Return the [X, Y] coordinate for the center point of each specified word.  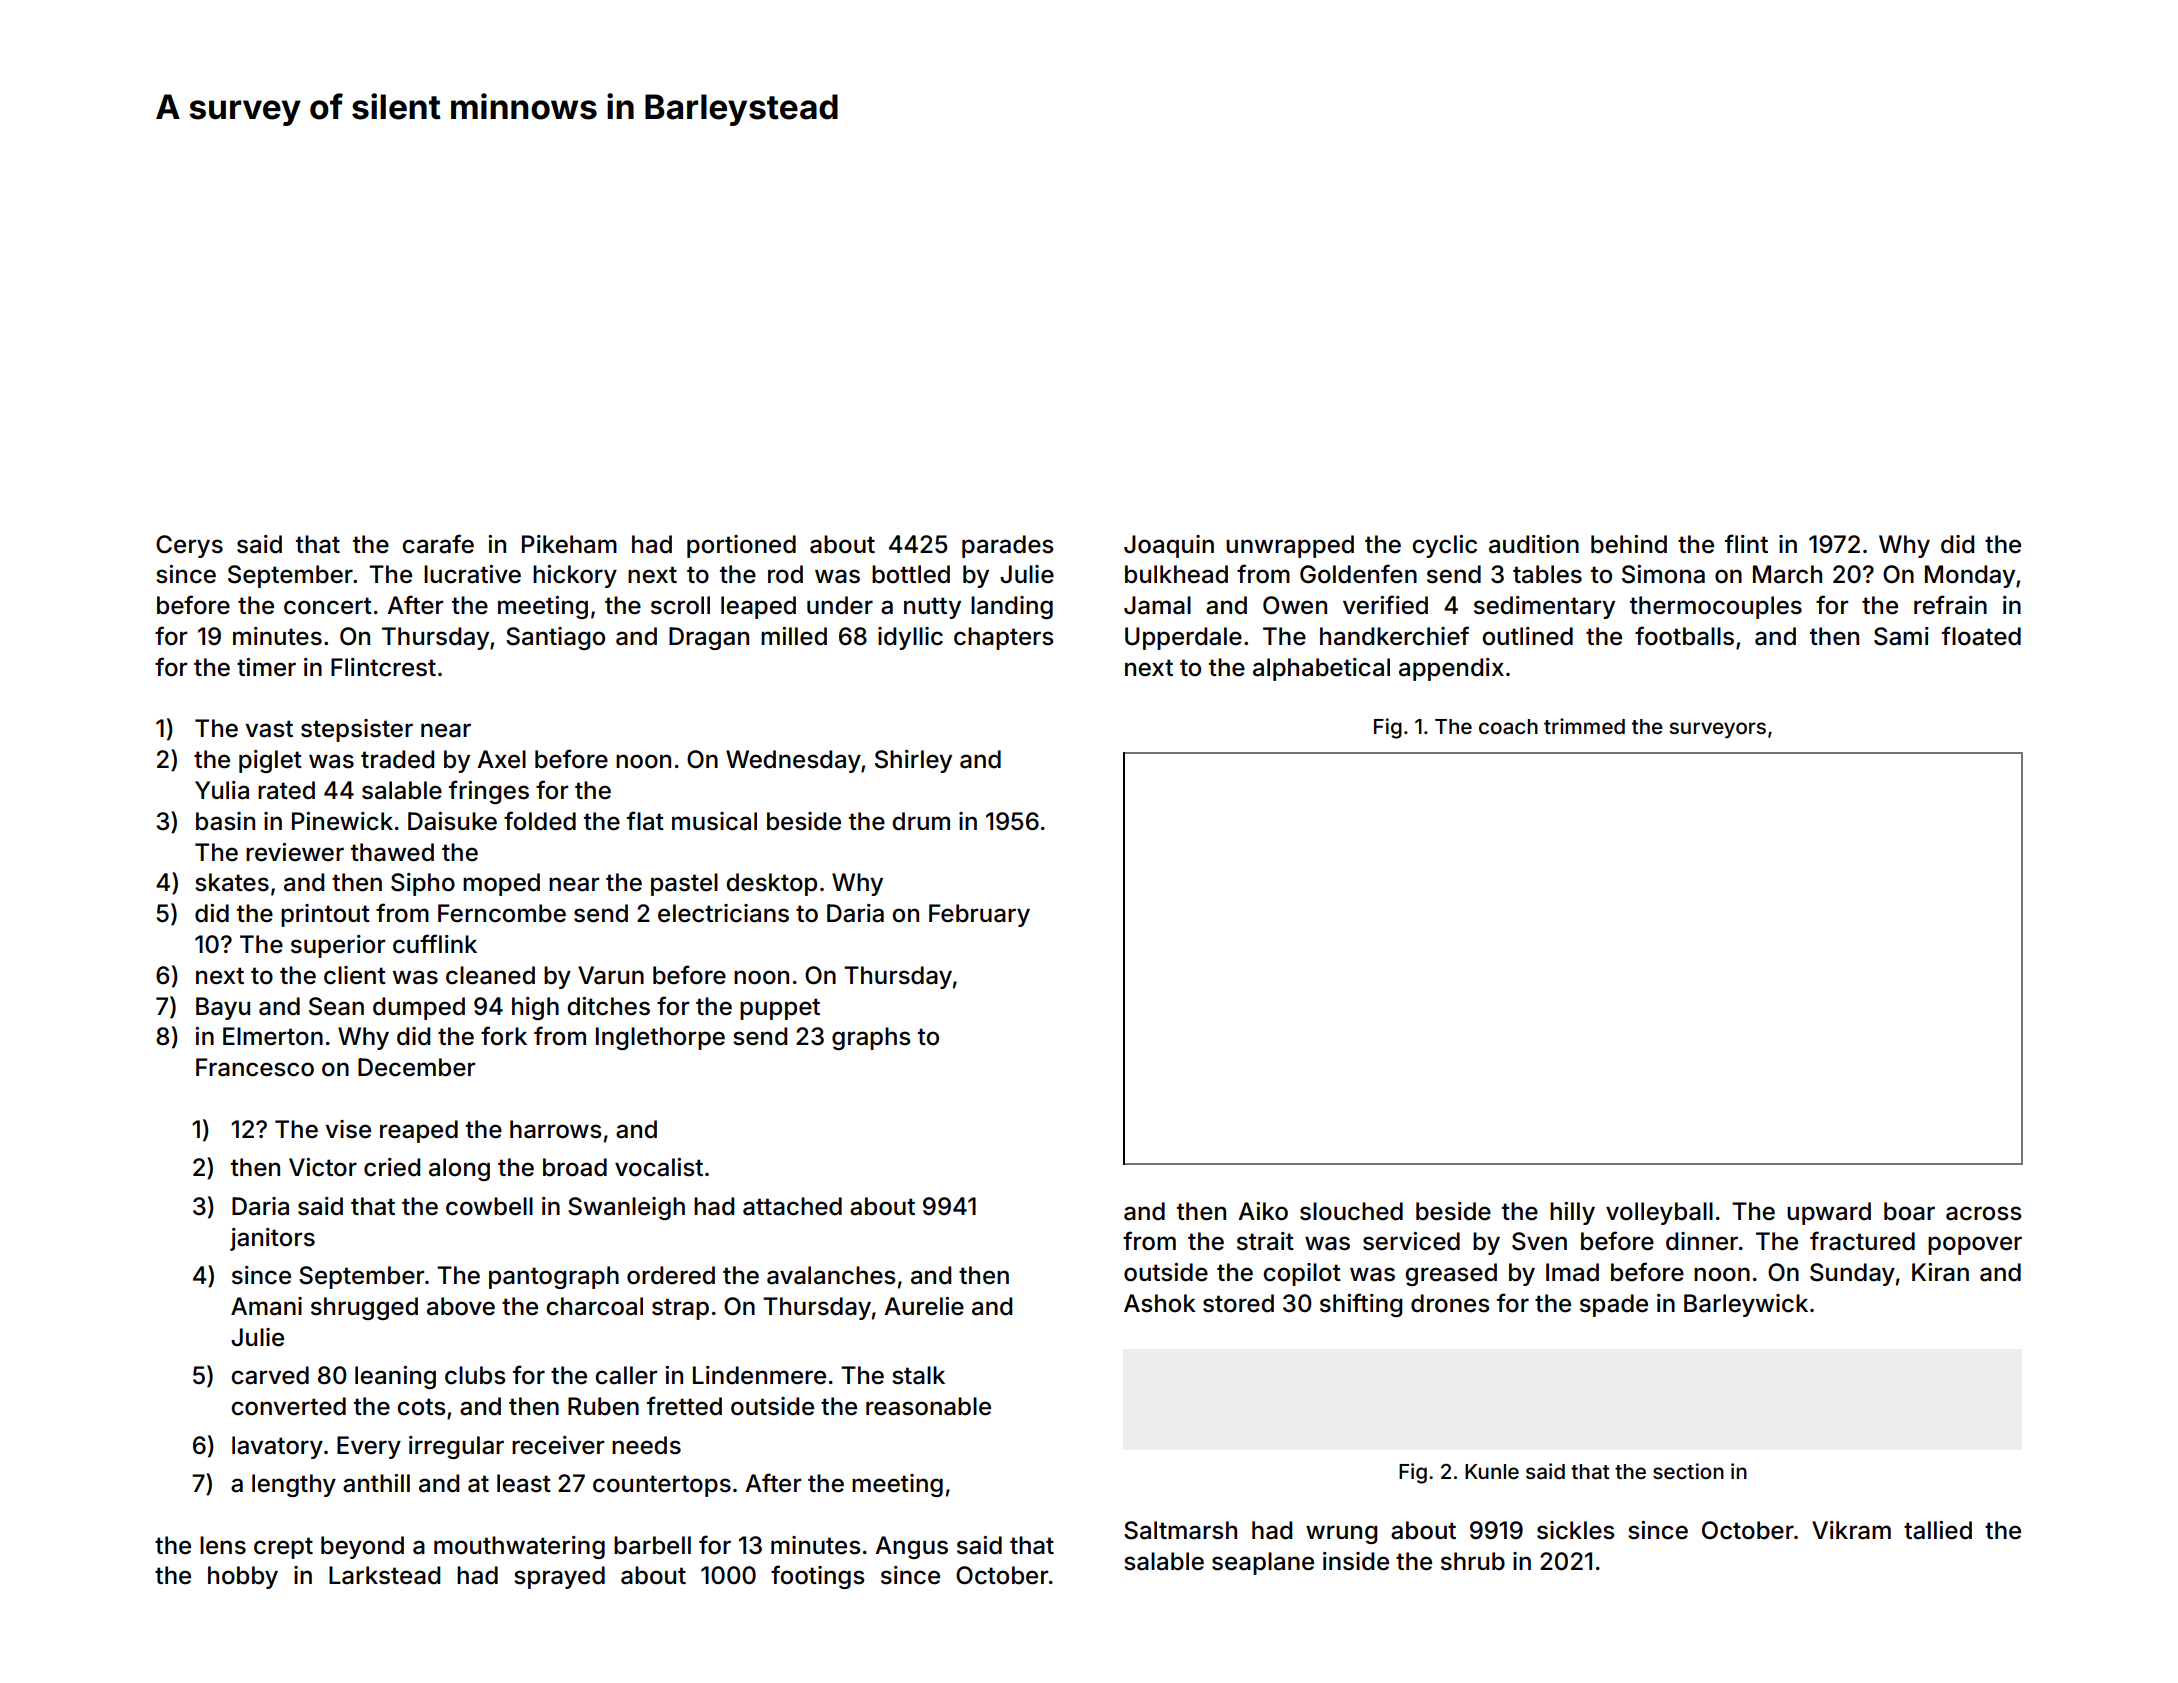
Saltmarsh [1180, 1530]
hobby [243, 1577]
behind [1629, 544]
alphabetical [1321, 669]
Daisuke [452, 821]
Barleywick [1746, 1305]
